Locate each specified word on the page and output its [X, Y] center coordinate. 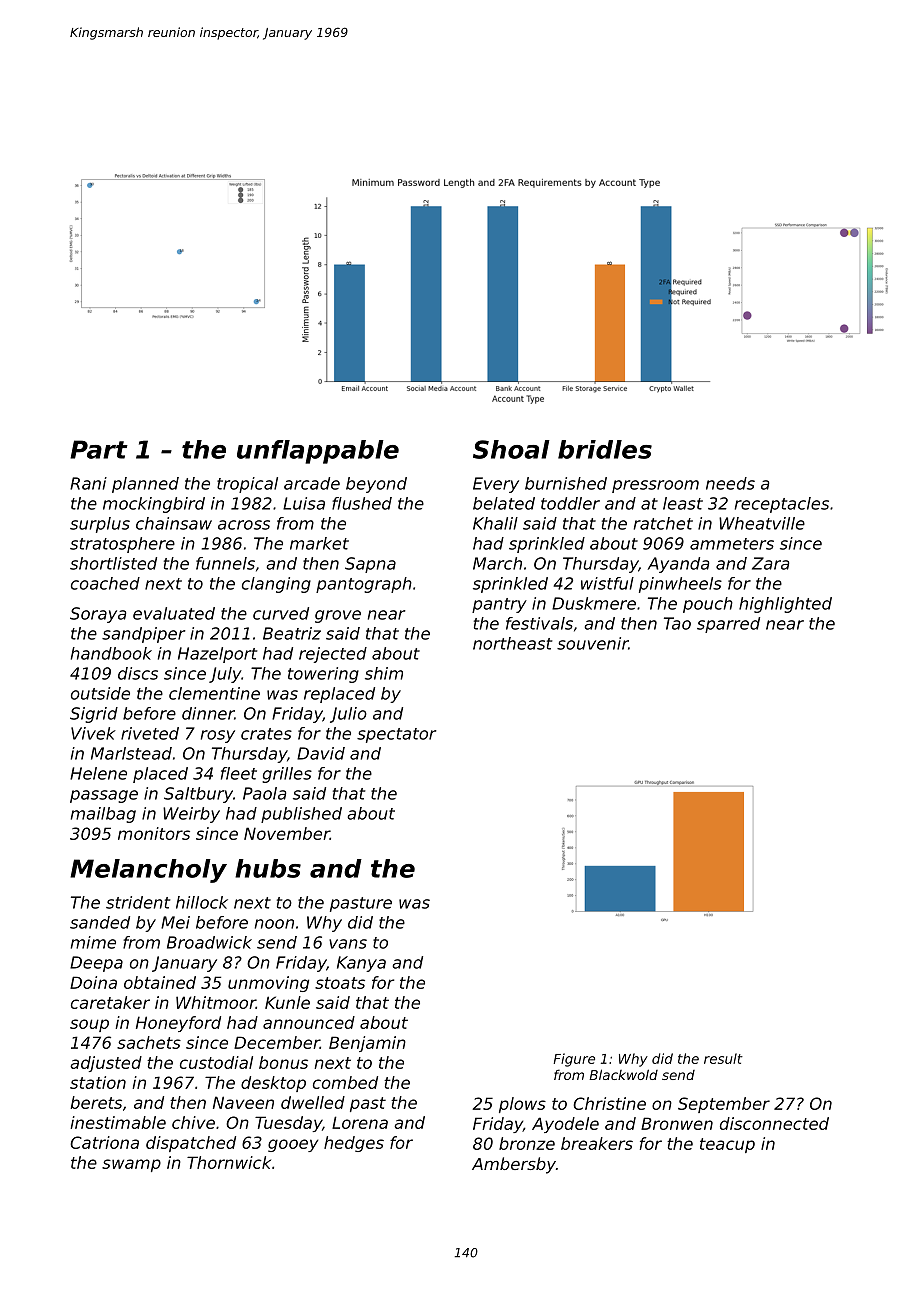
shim [384, 673]
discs [138, 673]
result [723, 1058]
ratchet [663, 523]
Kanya [361, 964]
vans [348, 944]
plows [522, 1105]
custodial [216, 1062]
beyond [376, 485]
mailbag [103, 815]
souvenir [592, 643]
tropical [247, 485]
